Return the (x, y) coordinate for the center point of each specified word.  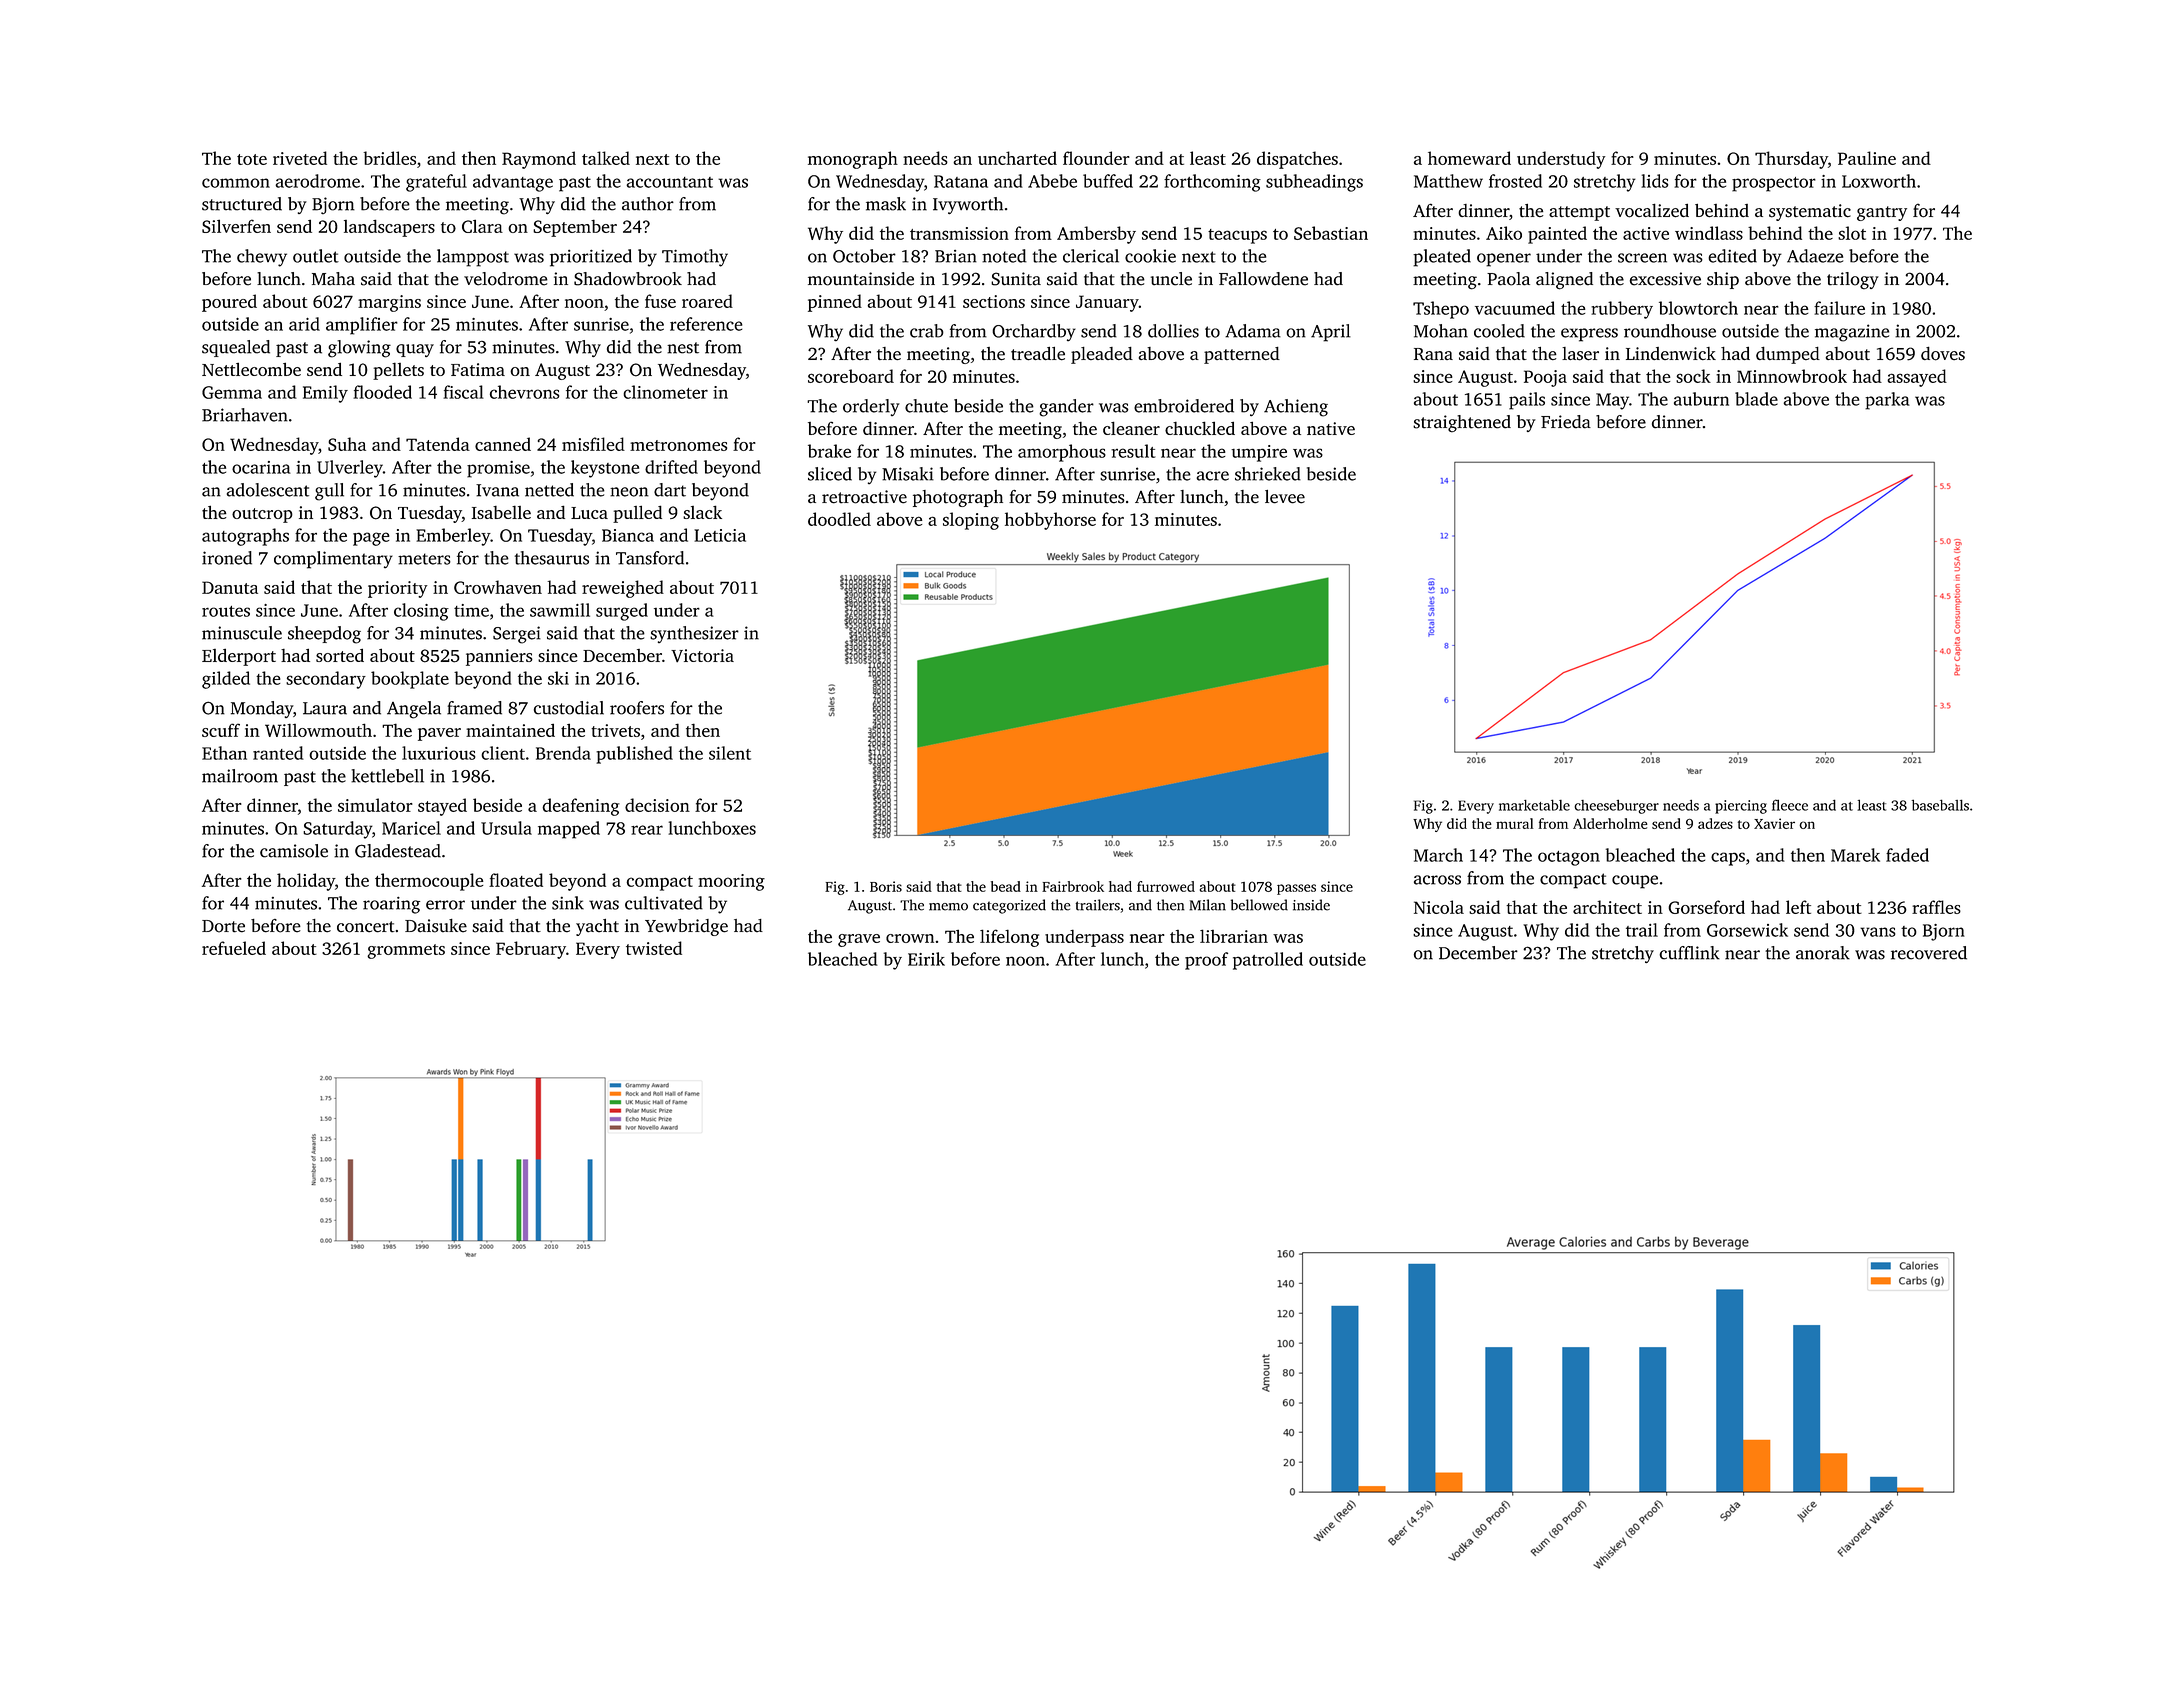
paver (439, 734)
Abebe (1052, 181)
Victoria (702, 656)
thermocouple (429, 882)
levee (1285, 497)
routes (226, 611)
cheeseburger (1616, 807)
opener (1504, 260)
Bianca (628, 535)
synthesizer (694, 634)
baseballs (1940, 805)
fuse (660, 301)
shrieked (1268, 474)
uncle (1171, 279)
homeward (1469, 158)
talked (606, 158)
